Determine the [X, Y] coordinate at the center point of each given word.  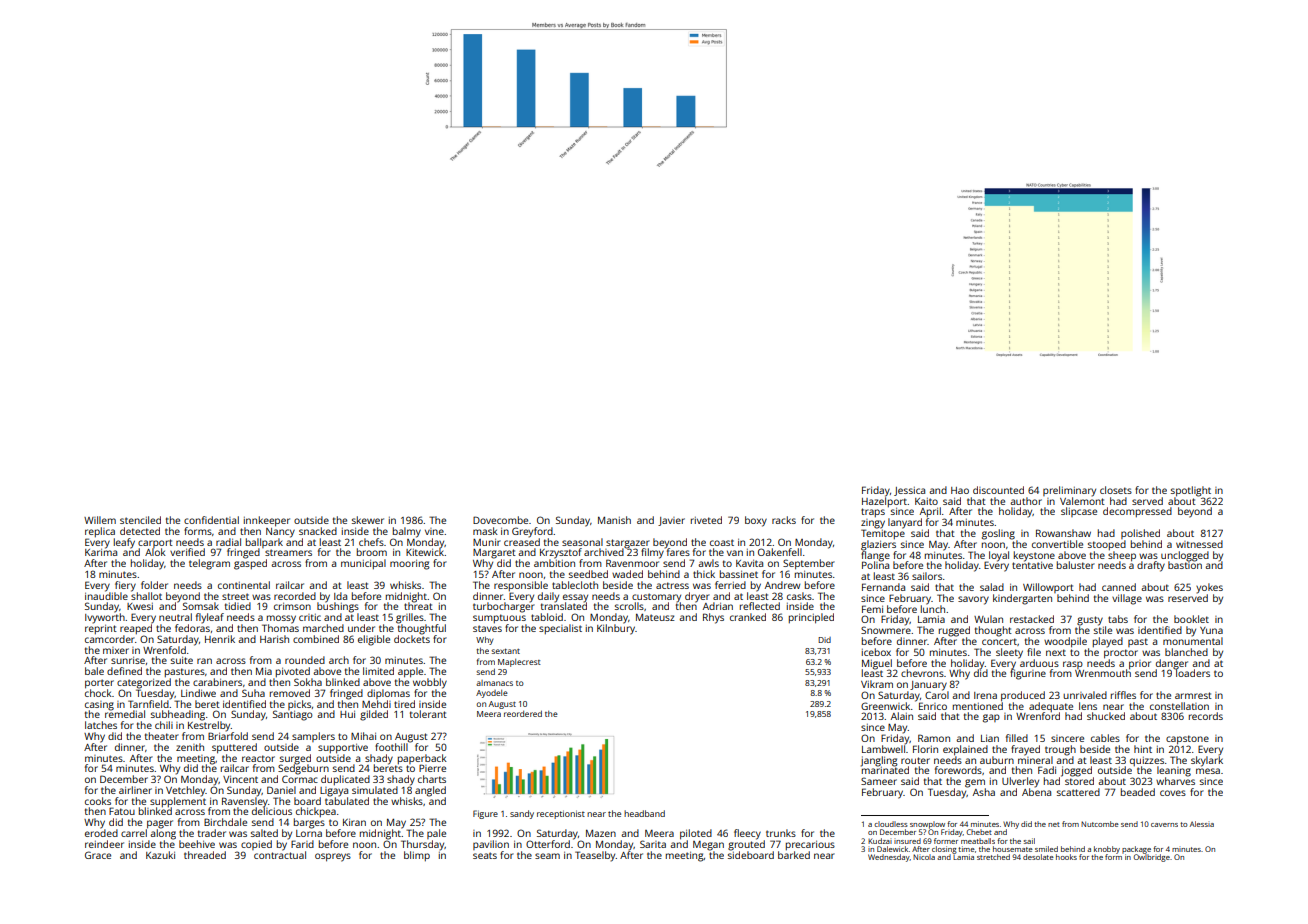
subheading [178, 715]
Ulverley [1020, 782]
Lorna [309, 833]
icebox [876, 652]
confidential [211, 520]
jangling [879, 761]
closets [1116, 490]
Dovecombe [500, 520]
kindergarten [1022, 599]
